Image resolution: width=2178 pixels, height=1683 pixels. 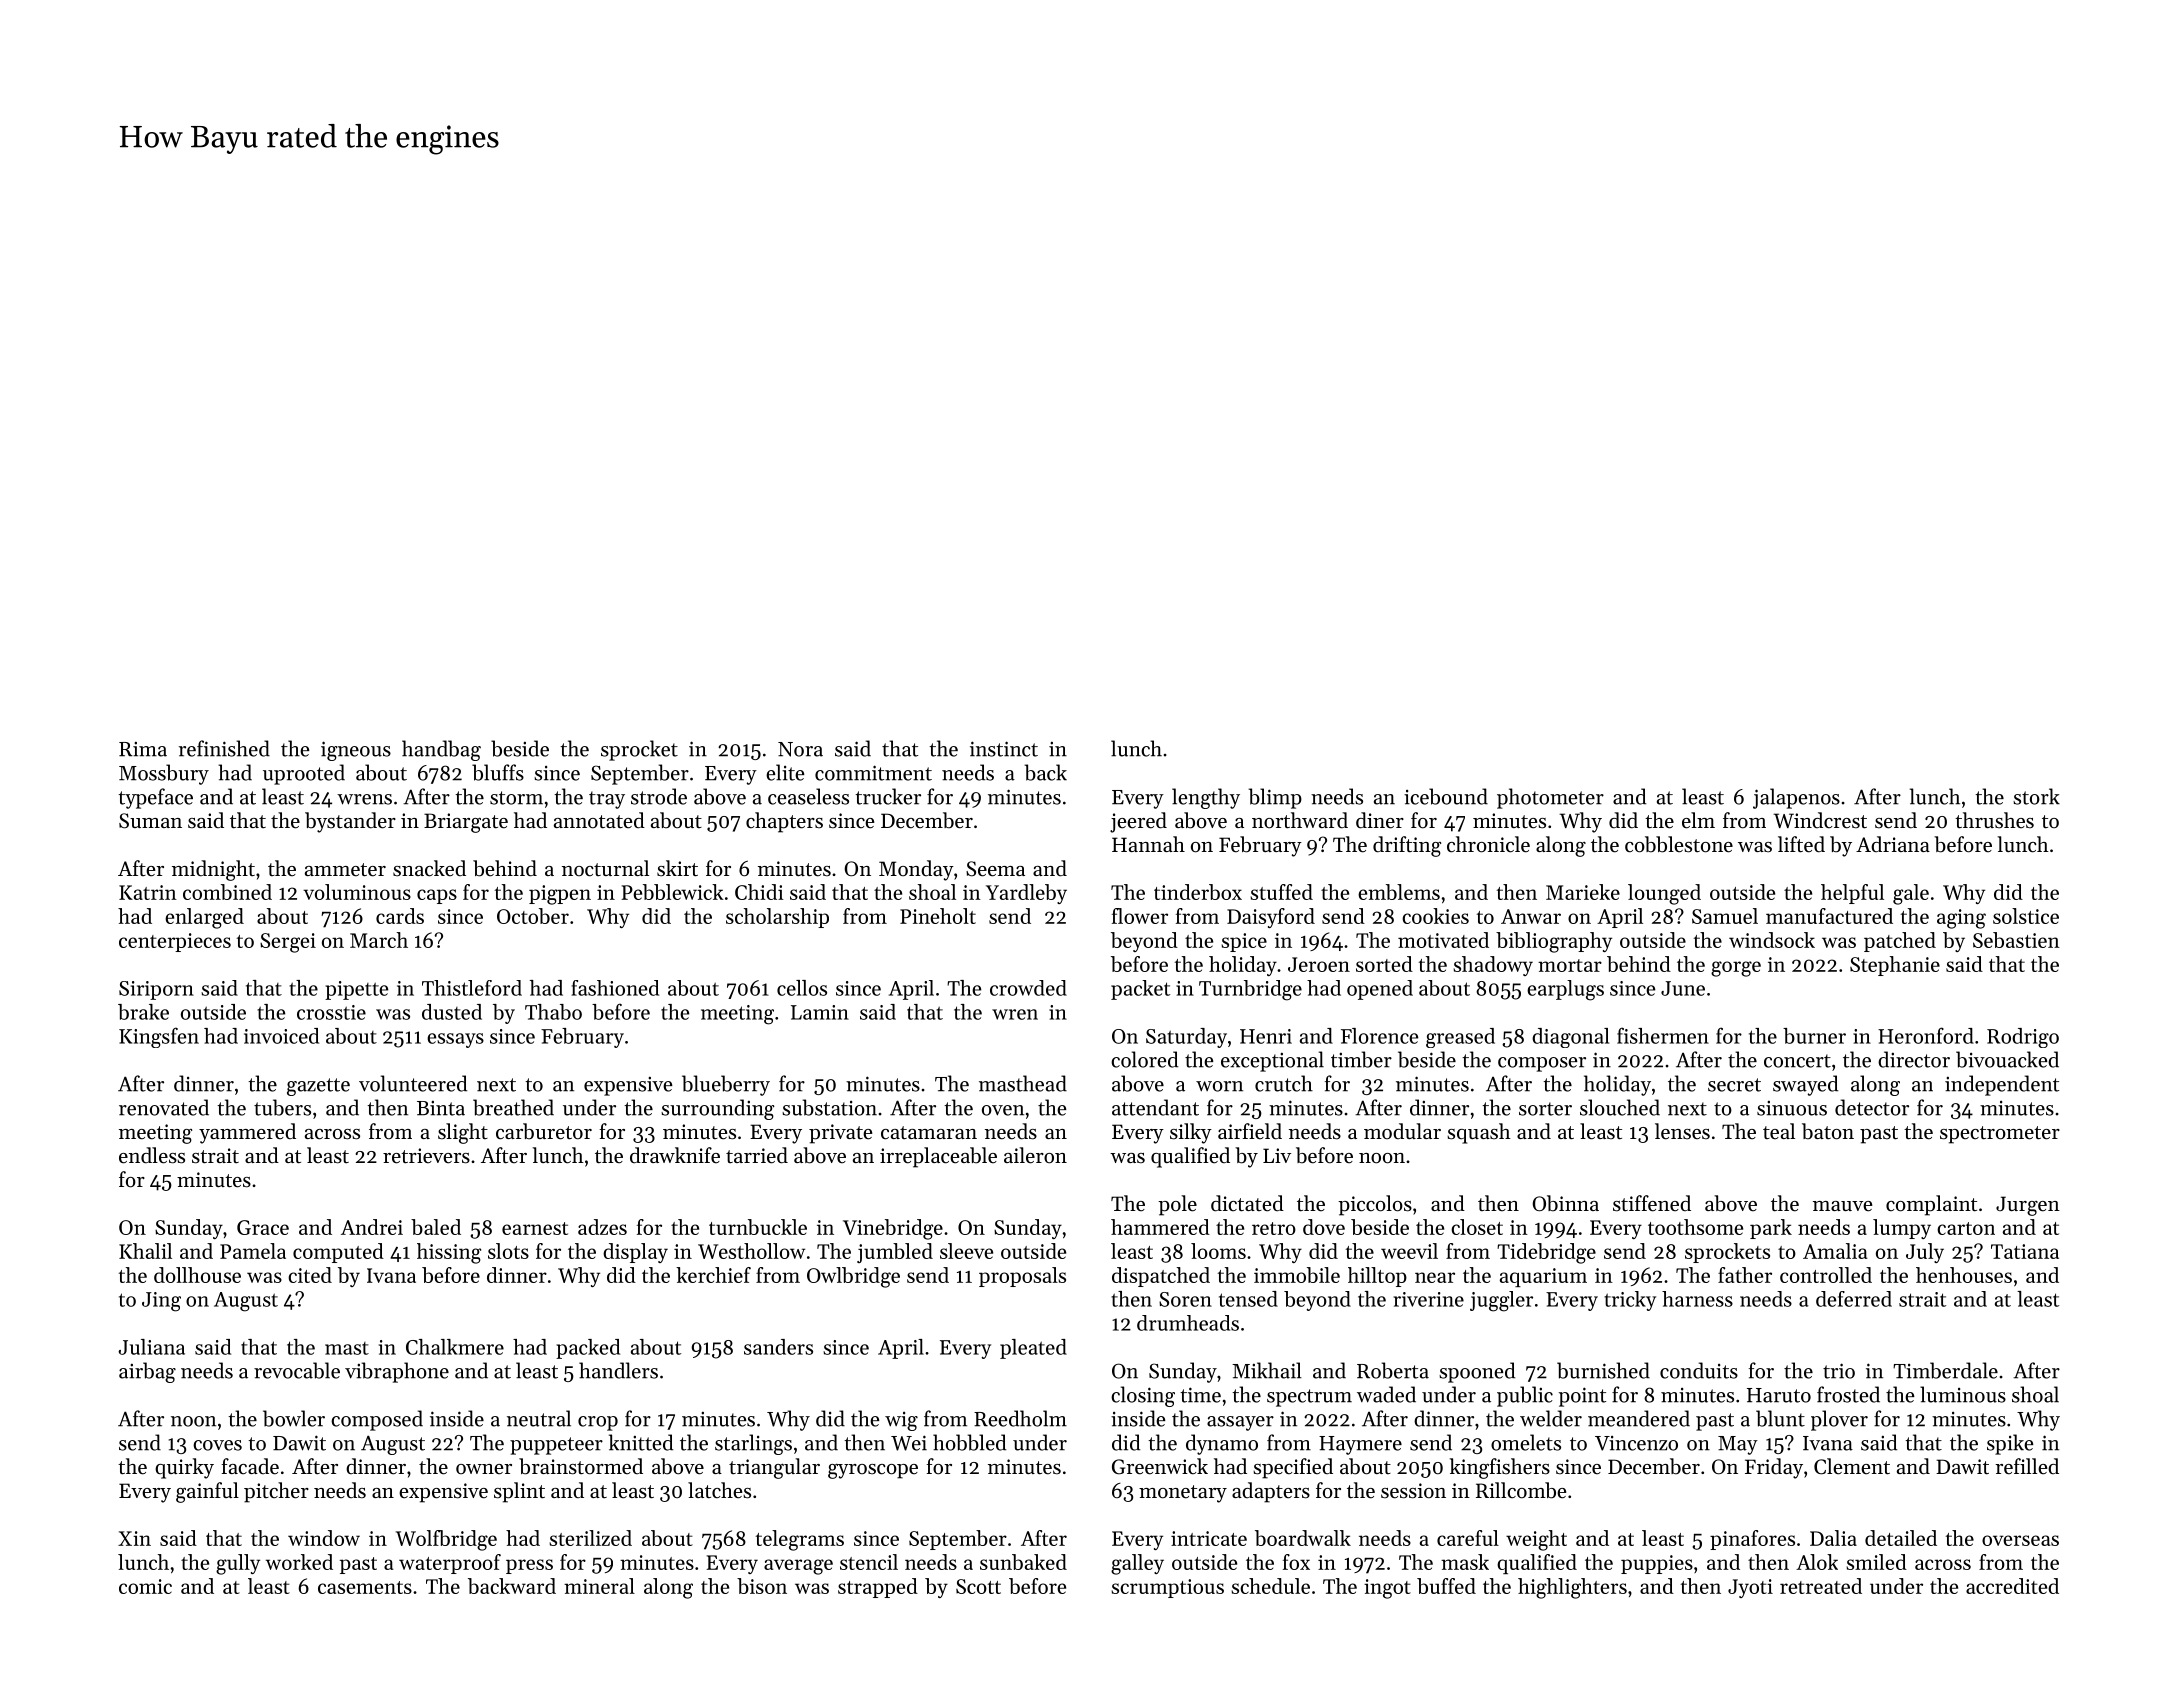 What do you see at coordinates (978, 1586) in the screenshot?
I see `Scott` at bounding box center [978, 1586].
